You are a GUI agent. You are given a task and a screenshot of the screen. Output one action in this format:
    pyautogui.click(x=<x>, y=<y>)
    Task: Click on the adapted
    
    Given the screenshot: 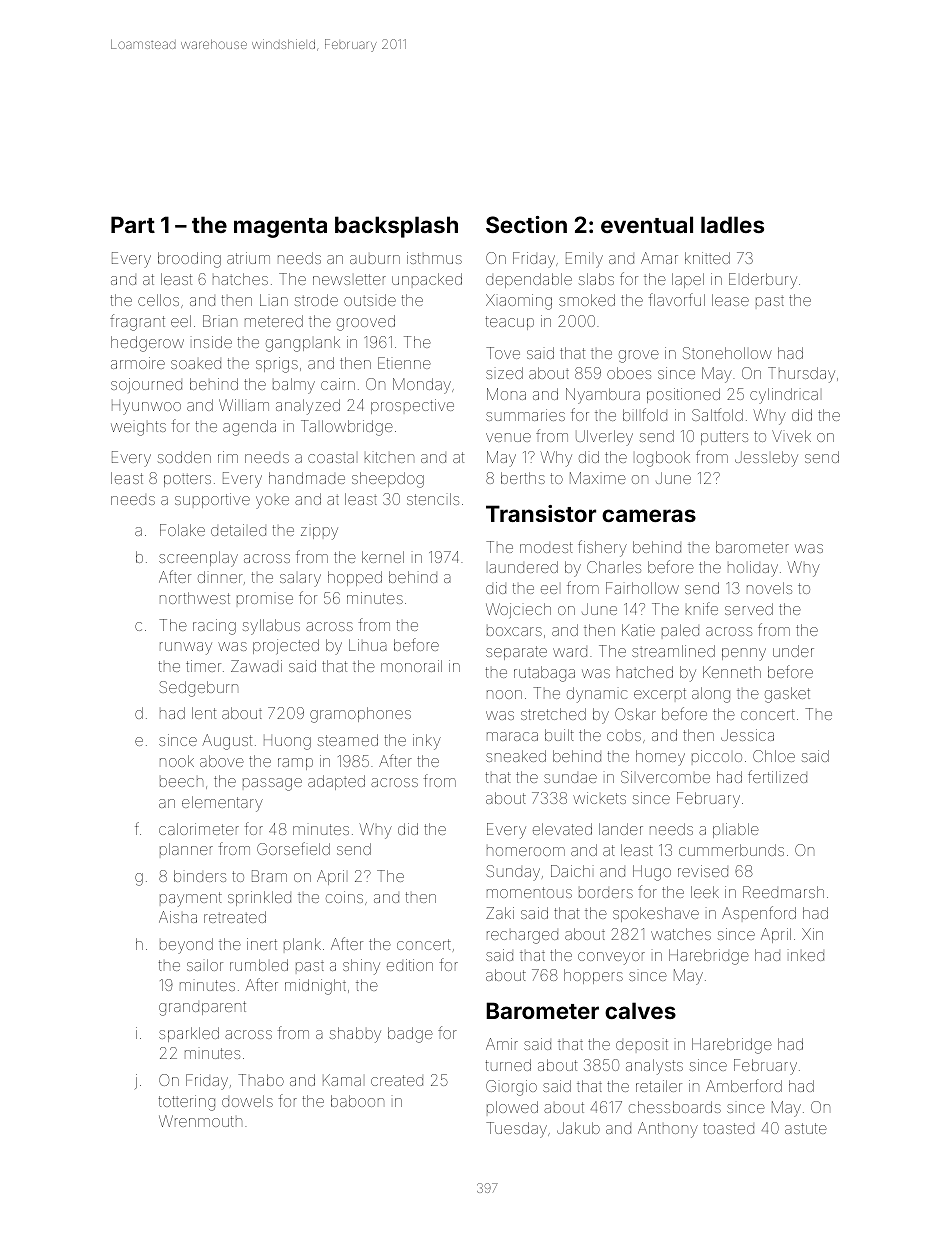 What is the action you would take?
    pyautogui.click(x=336, y=782)
